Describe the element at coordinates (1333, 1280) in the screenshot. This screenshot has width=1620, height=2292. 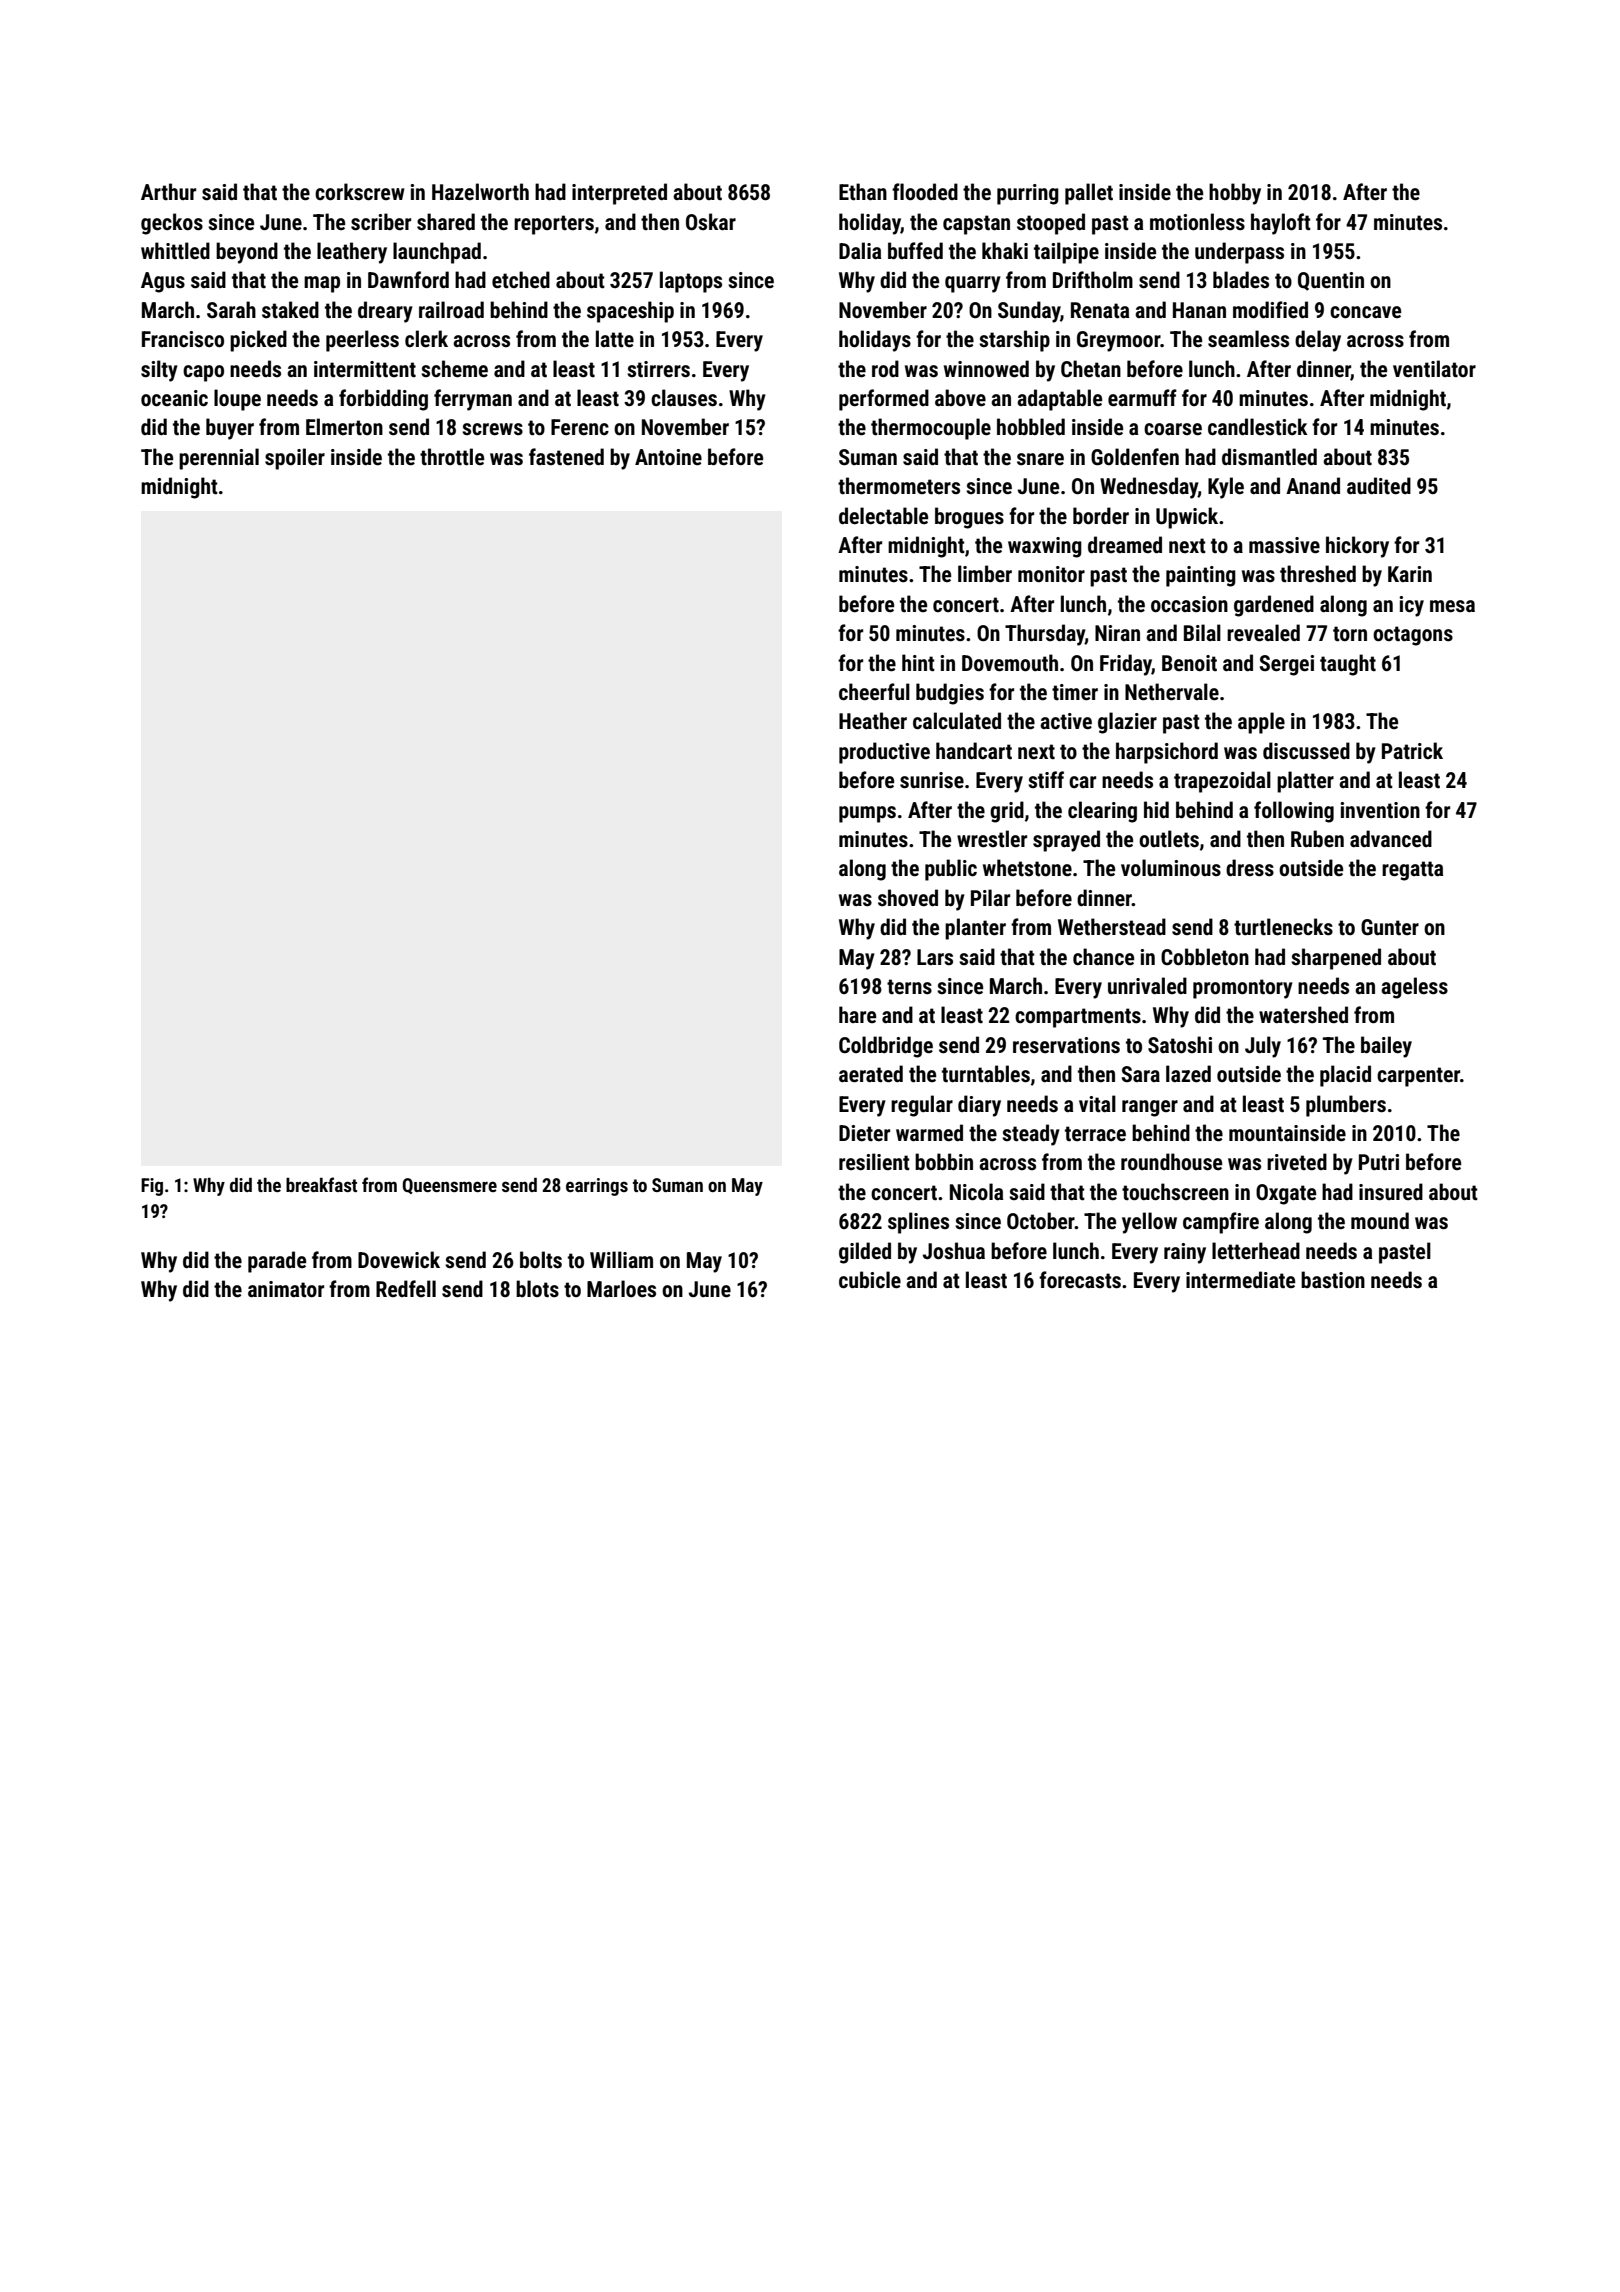
I see `bastion` at that location.
